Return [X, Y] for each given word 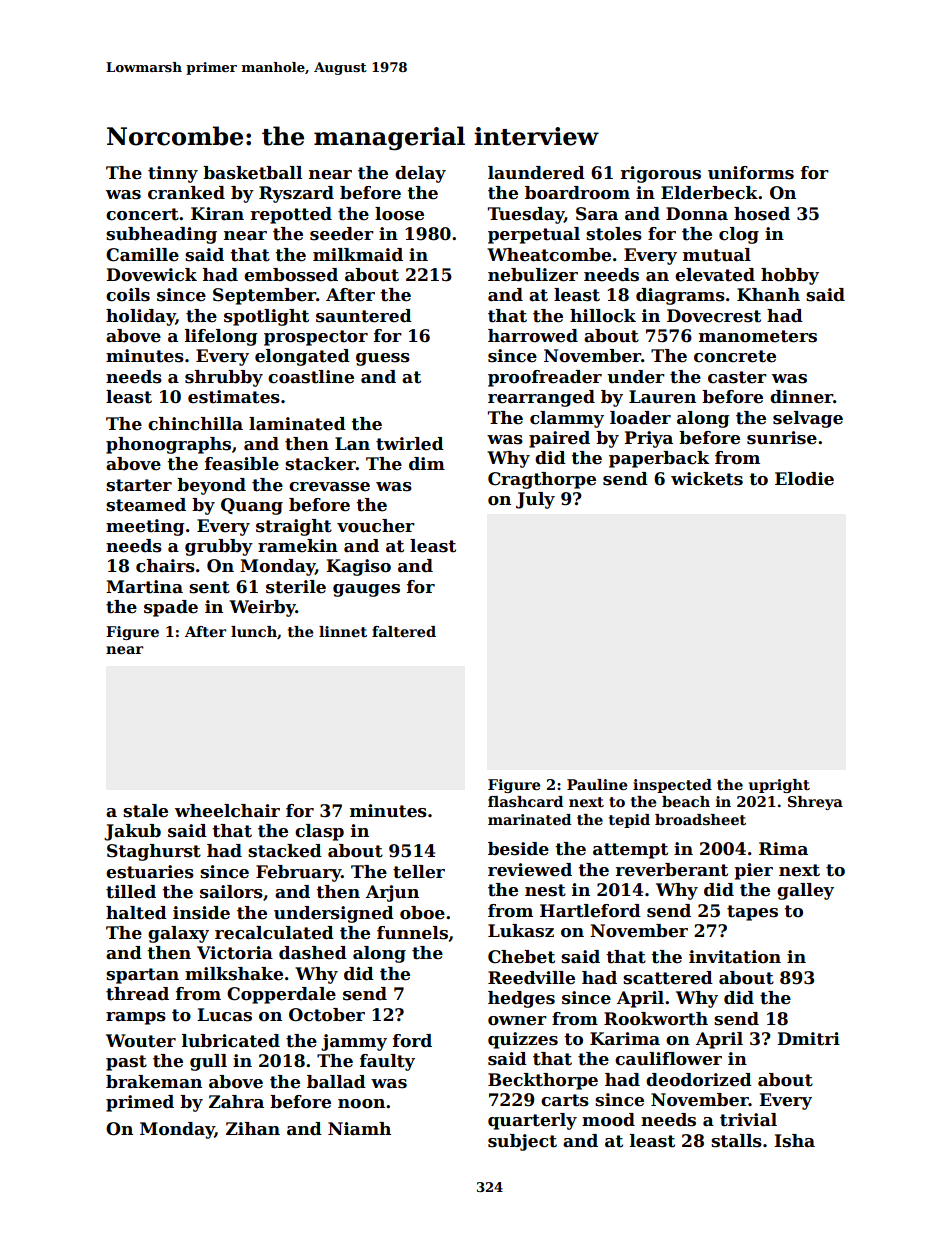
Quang [252, 506]
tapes [752, 913]
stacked [285, 851]
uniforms [751, 173]
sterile [296, 587]
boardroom [577, 193]
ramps [136, 1018]
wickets [707, 479]
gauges [366, 590]
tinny [173, 174]
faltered [404, 631]
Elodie [804, 479]
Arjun [392, 893]
